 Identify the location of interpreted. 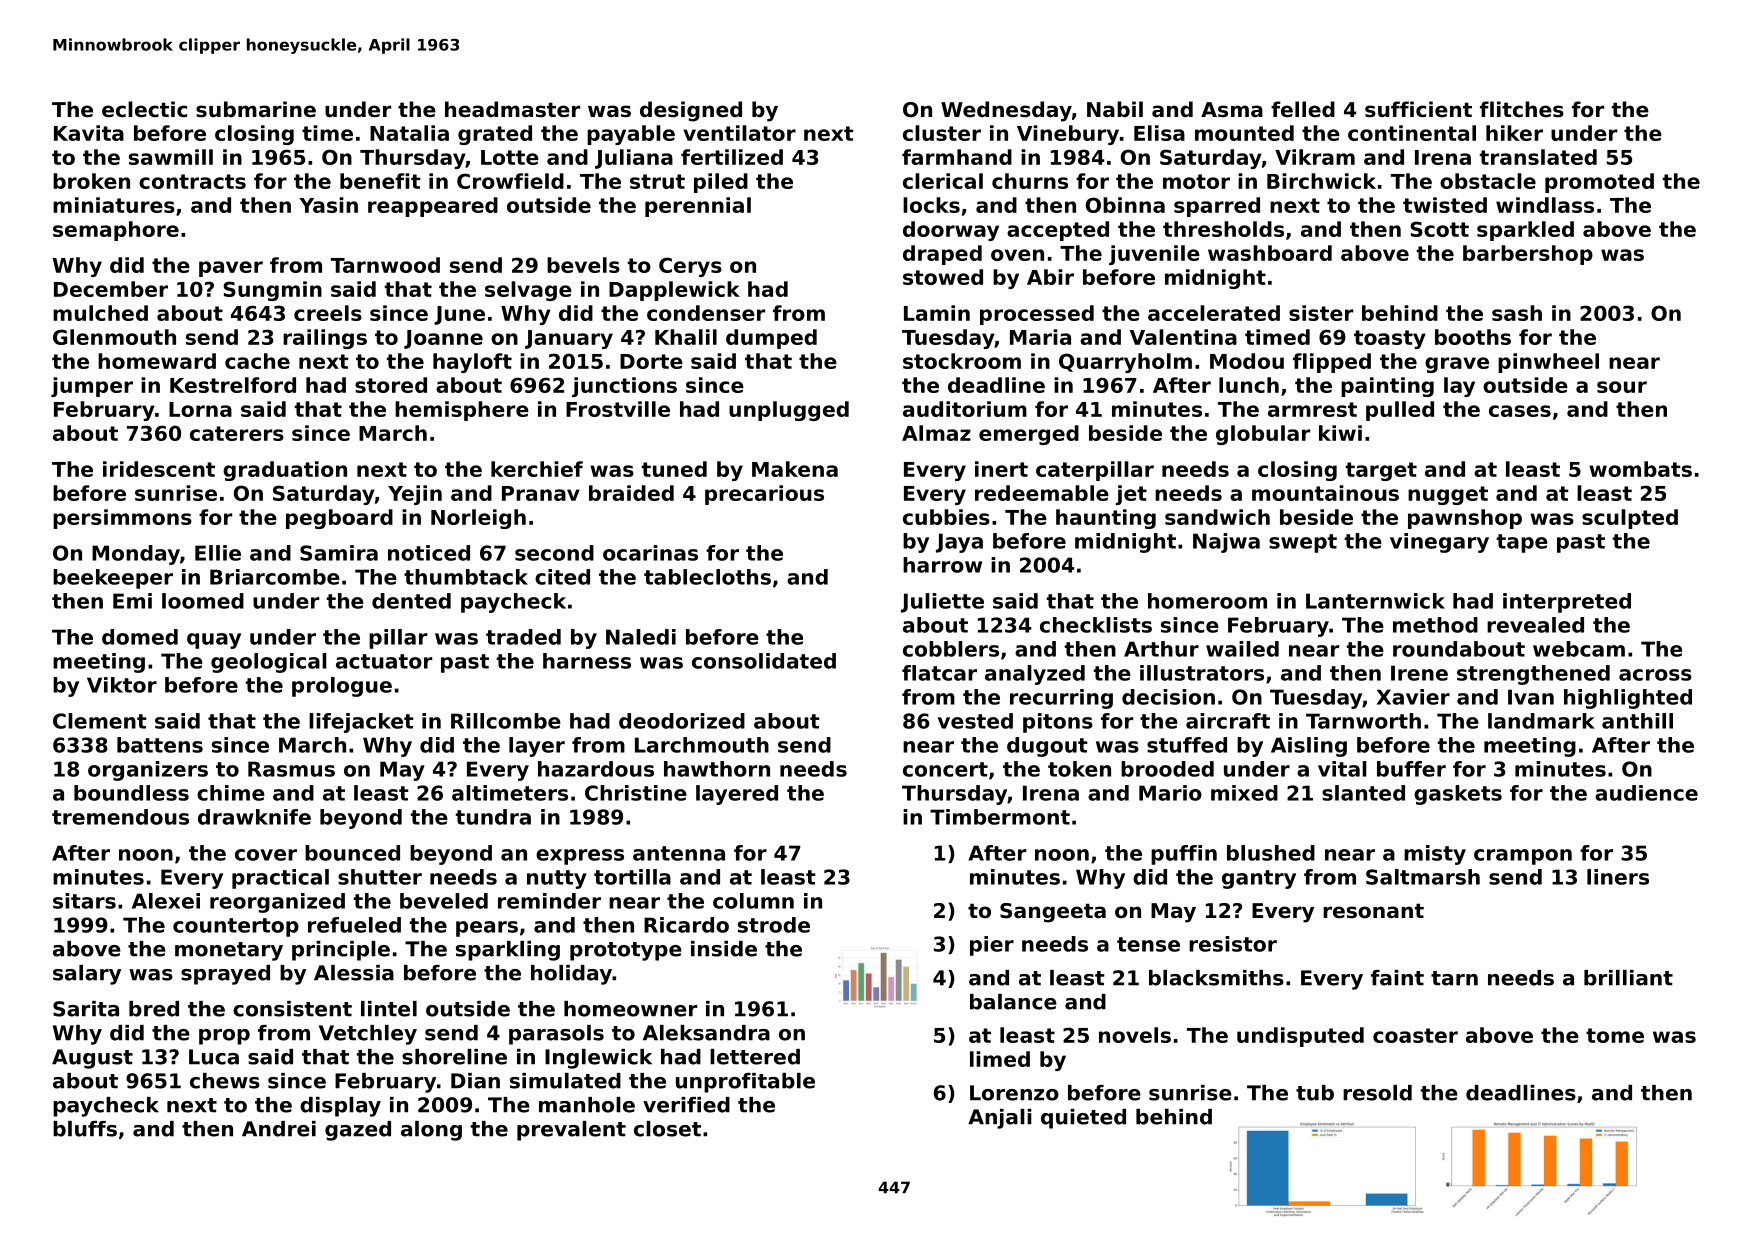
(1567, 603).
